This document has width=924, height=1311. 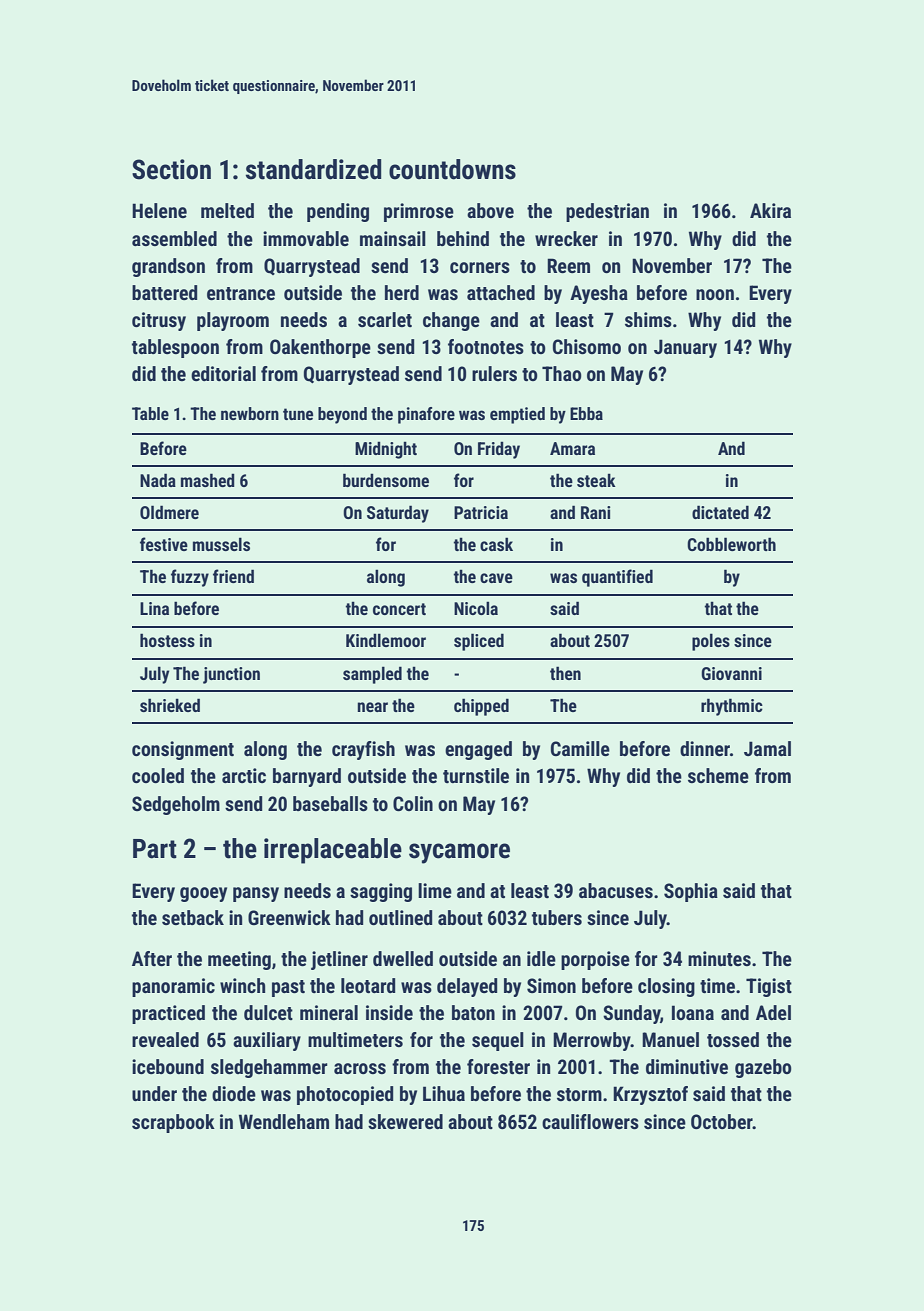 I want to click on Giovanni, so click(x=731, y=673).
